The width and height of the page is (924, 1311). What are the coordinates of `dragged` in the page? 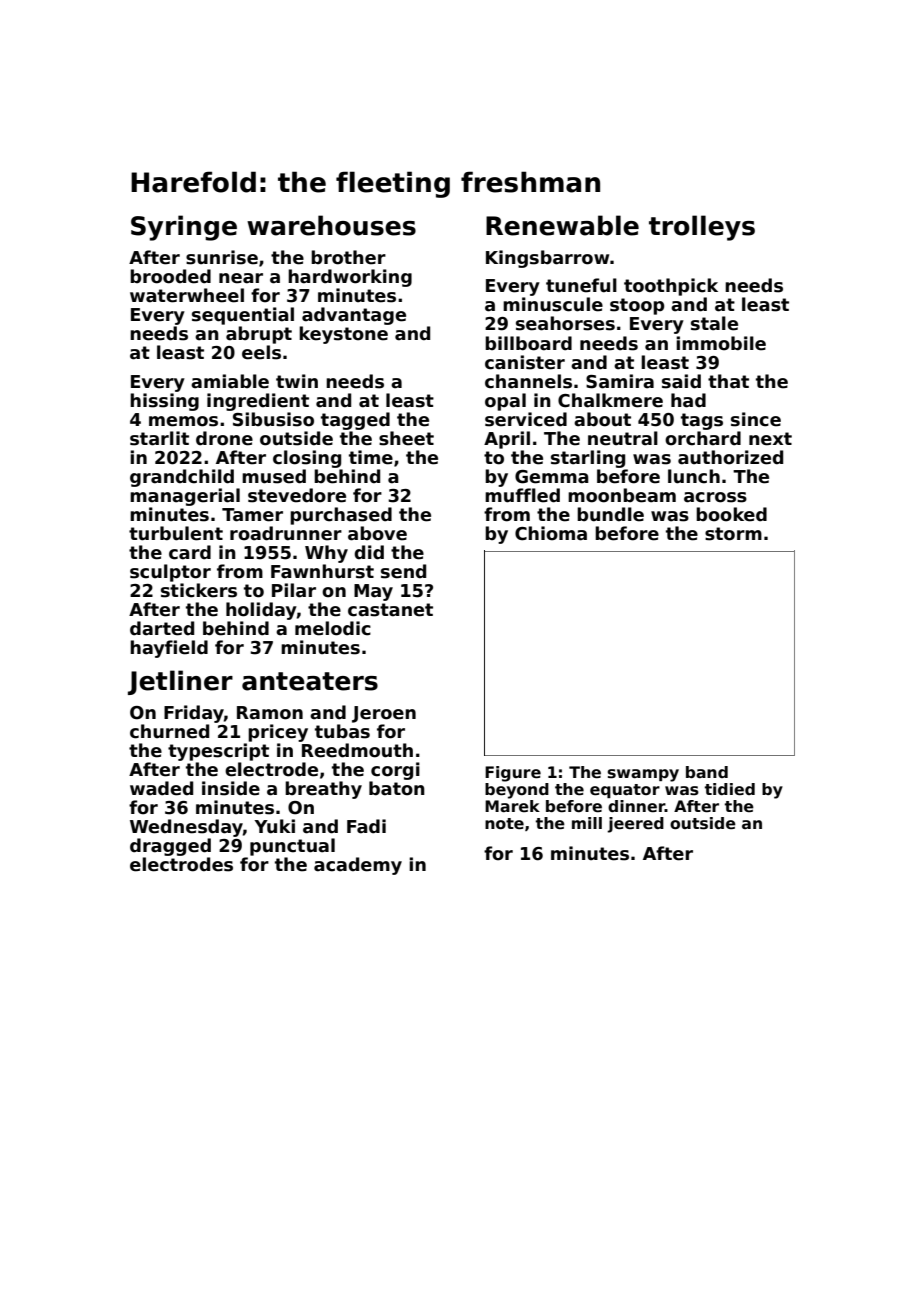 It's located at (170, 847).
